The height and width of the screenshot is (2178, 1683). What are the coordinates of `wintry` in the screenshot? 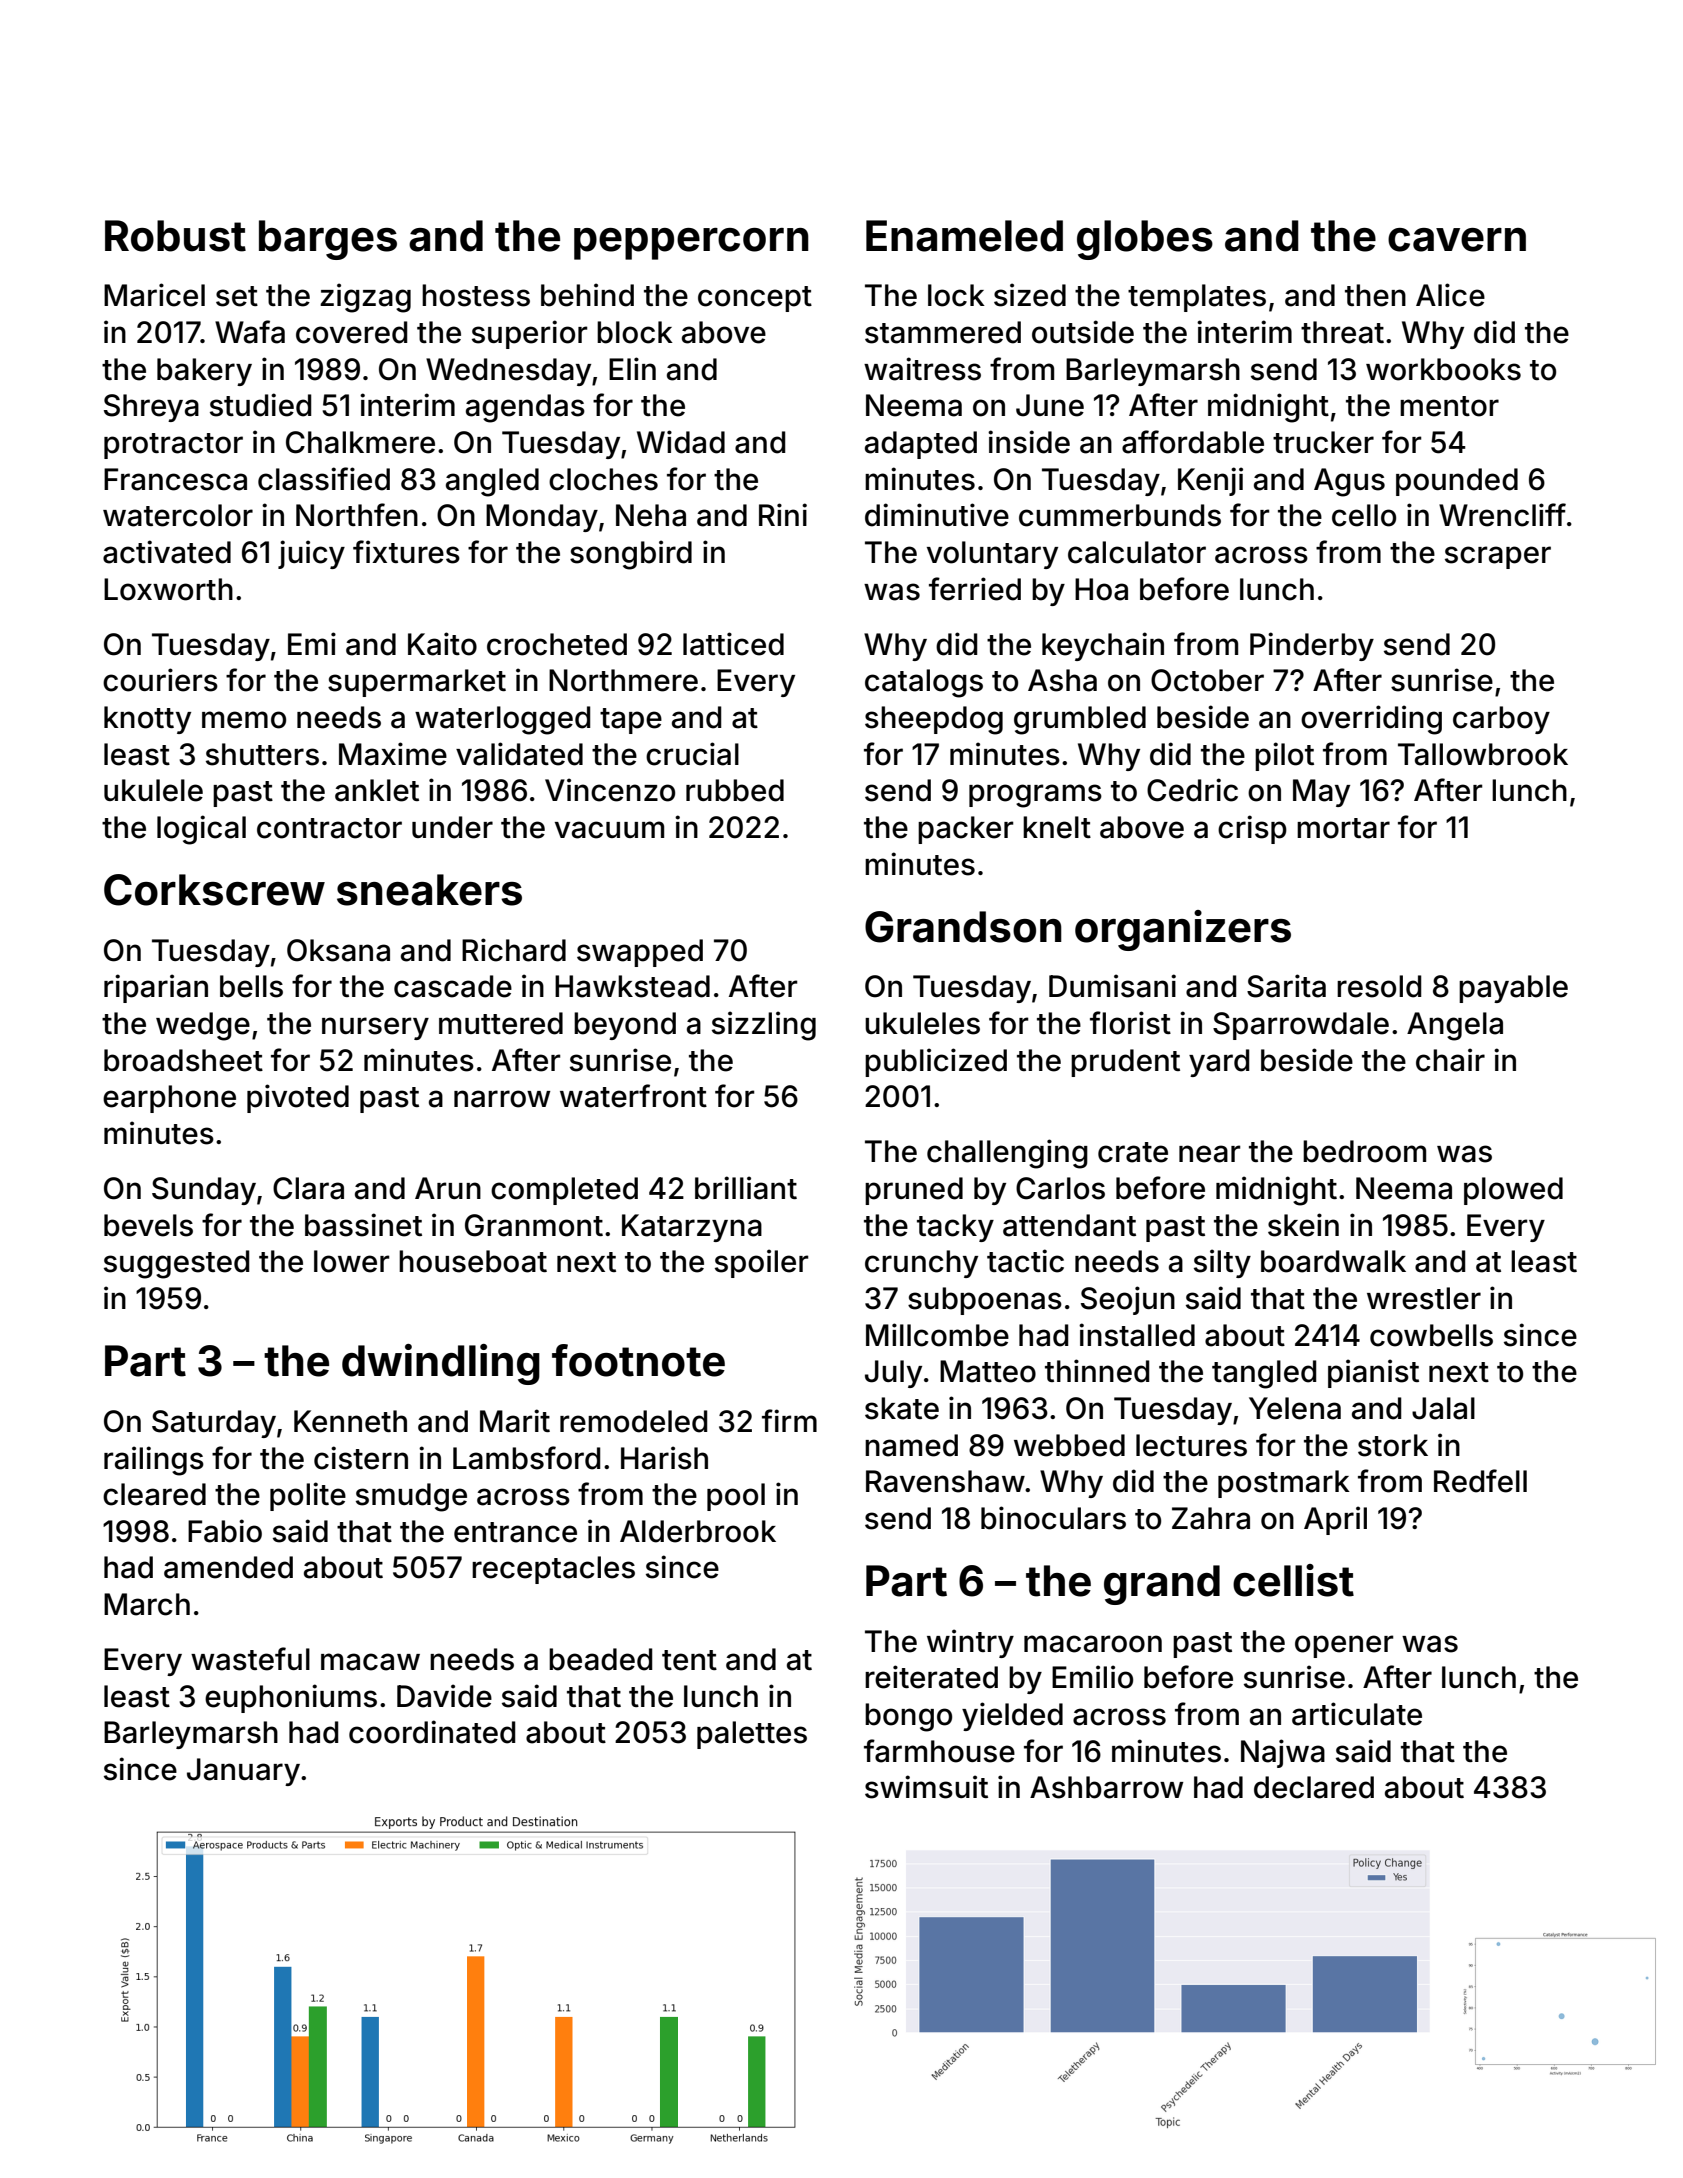 It's located at (970, 1643).
